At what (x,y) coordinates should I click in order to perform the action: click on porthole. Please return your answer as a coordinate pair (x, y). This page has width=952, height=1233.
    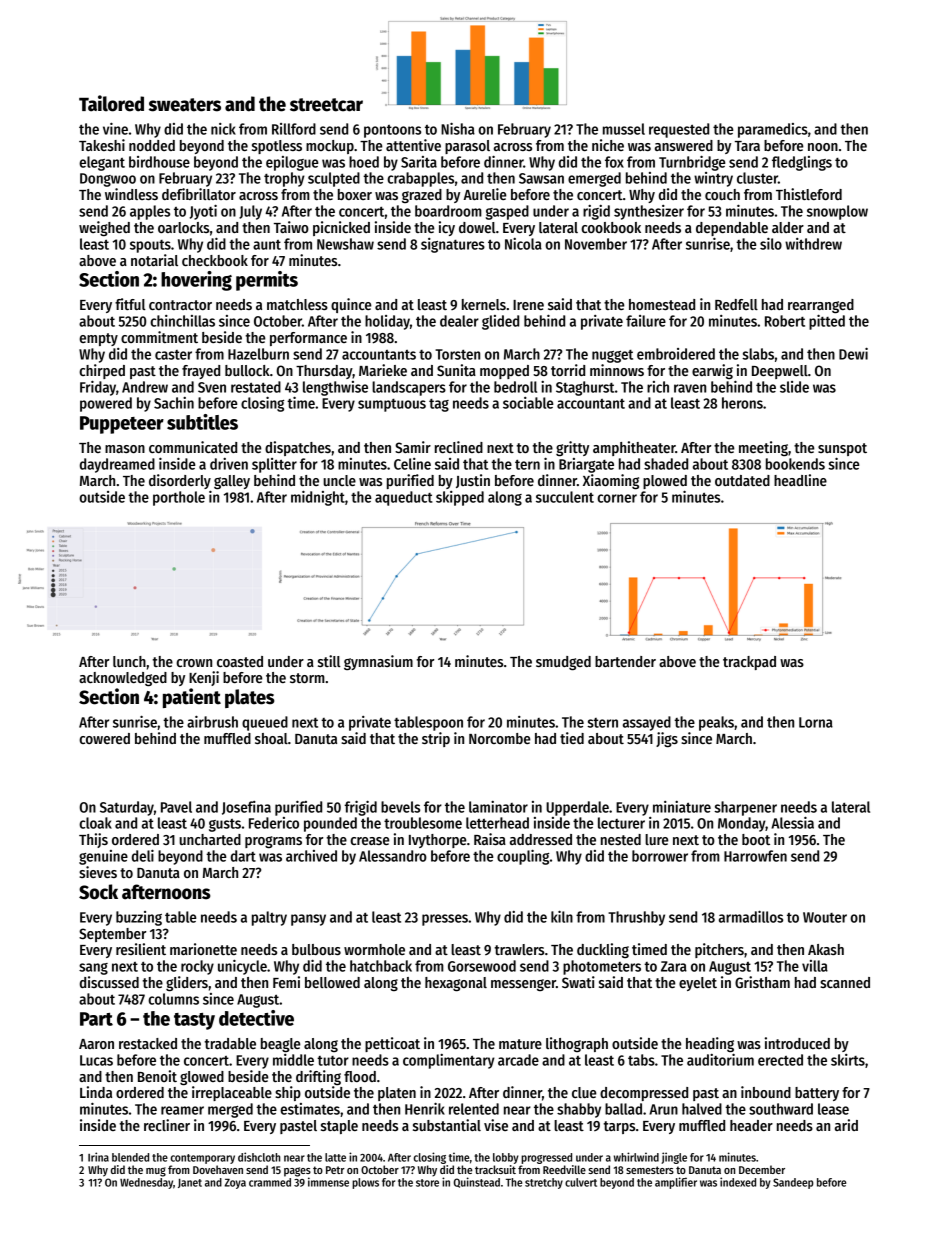
    Looking at the image, I should click on (179, 498).
